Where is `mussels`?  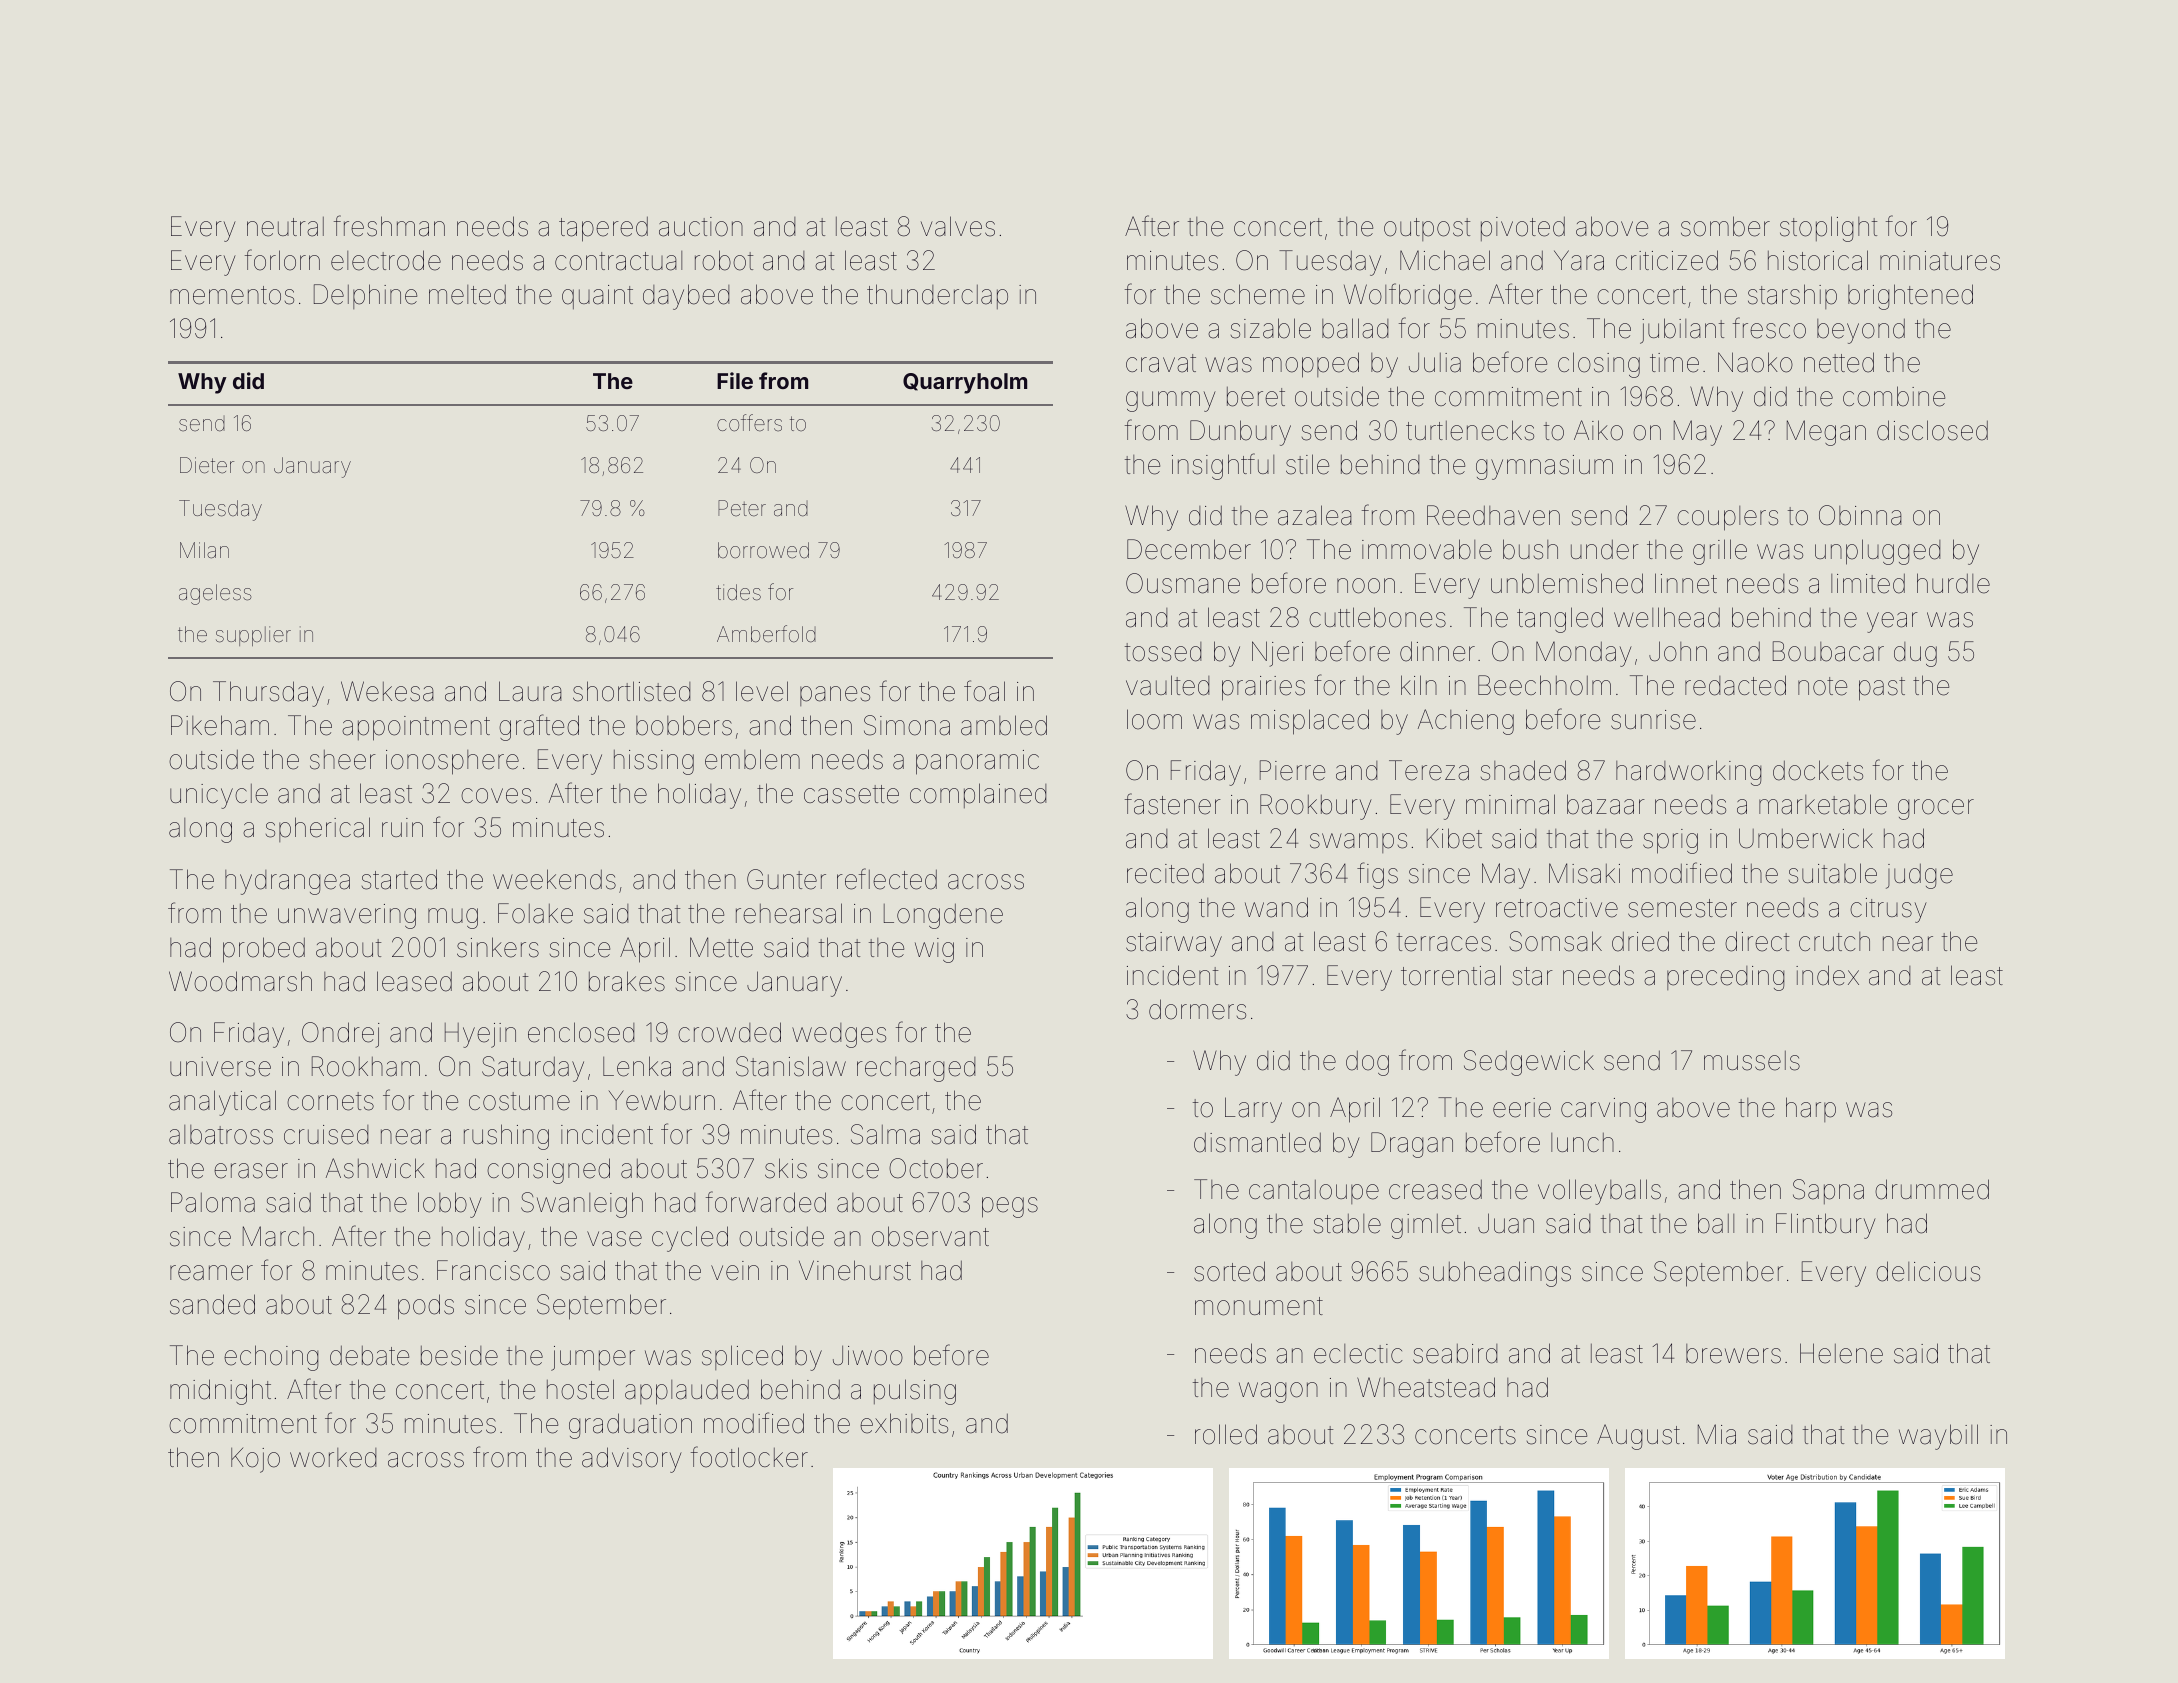
mussels is located at coordinates (1752, 1061).
